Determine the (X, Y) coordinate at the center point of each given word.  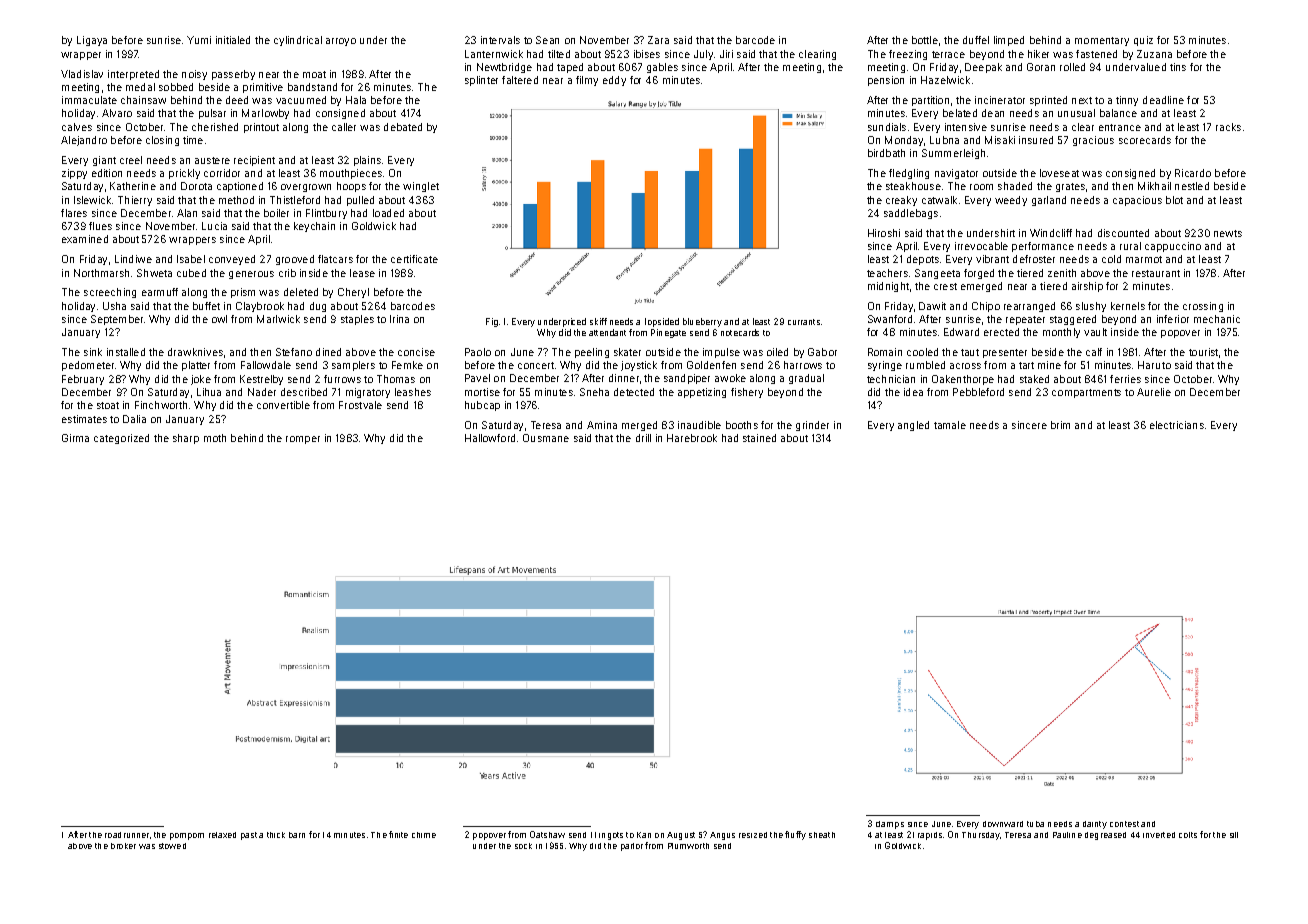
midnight (888, 287)
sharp (186, 439)
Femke (407, 365)
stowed (172, 846)
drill (643, 438)
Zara (658, 40)
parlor (632, 847)
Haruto (1154, 365)
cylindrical (298, 41)
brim (1060, 425)
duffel (976, 40)
